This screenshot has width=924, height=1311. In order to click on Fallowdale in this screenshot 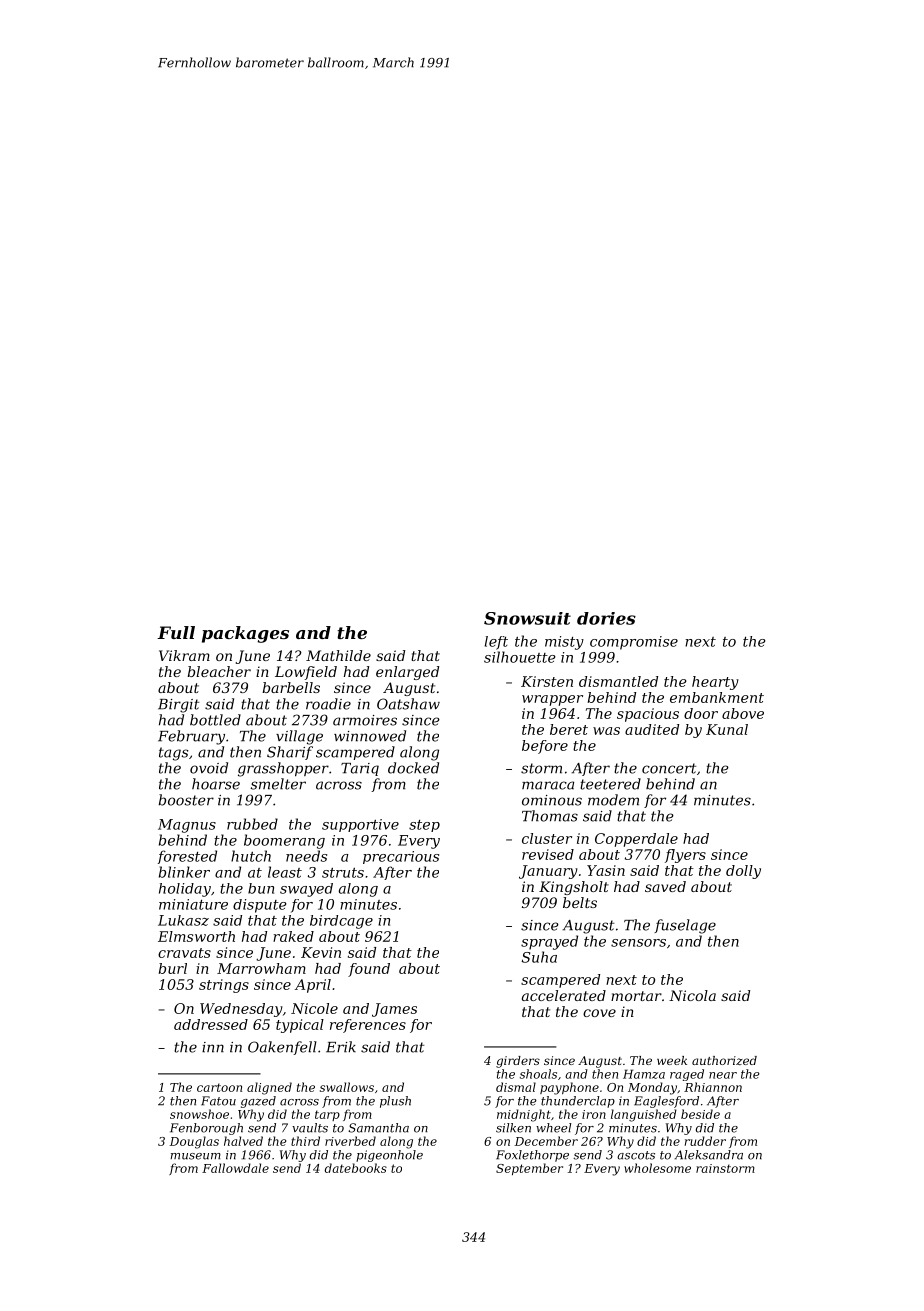, I will do `click(235, 1168)`.
